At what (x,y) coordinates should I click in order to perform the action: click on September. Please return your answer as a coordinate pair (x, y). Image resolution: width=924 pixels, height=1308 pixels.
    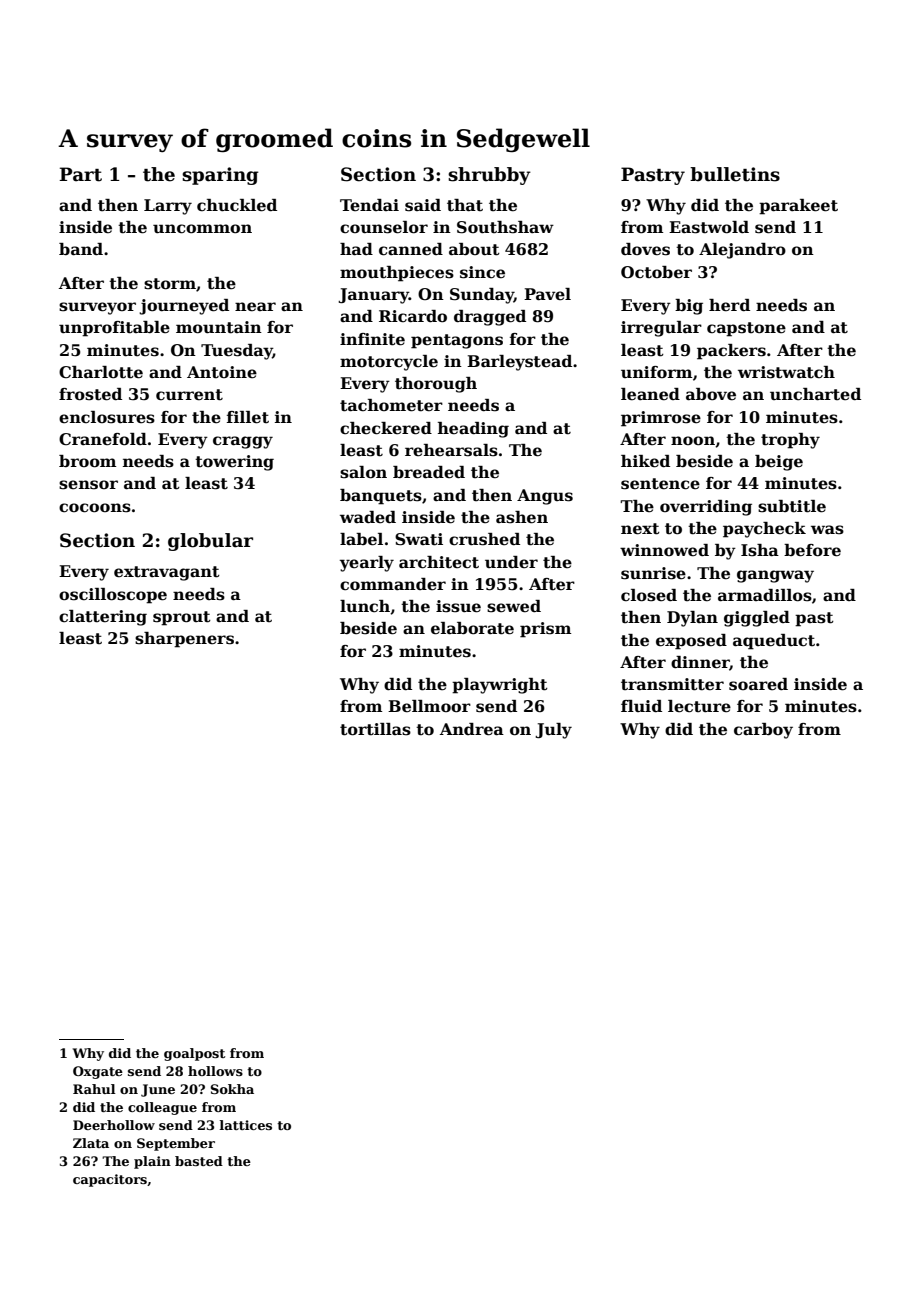
    Looking at the image, I should click on (176, 1144).
